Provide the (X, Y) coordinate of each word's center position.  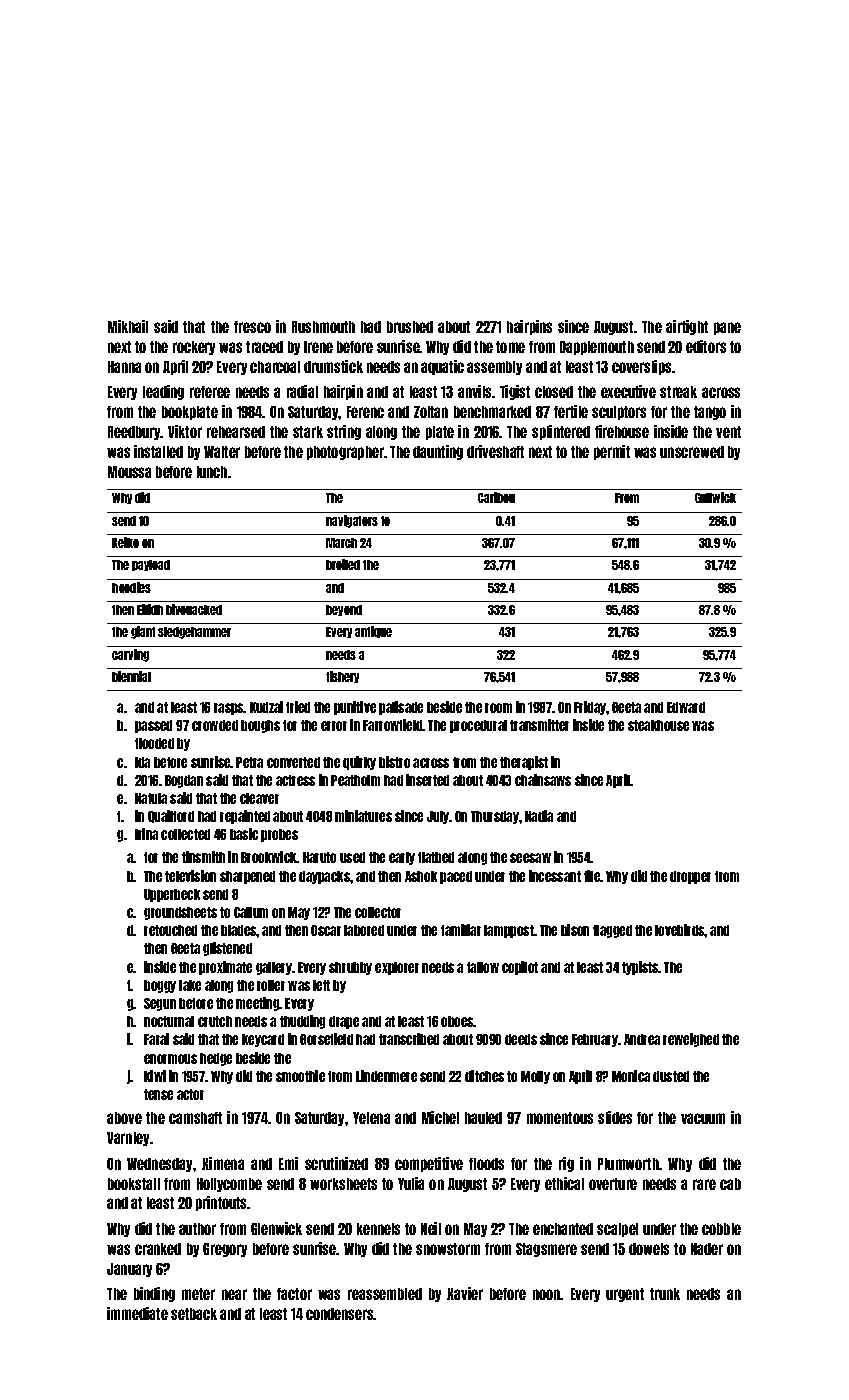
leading (163, 392)
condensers (340, 1314)
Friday (590, 708)
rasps (229, 709)
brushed (410, 327)
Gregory (225, 1250)
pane (727, 328)
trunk (665, 1294)
